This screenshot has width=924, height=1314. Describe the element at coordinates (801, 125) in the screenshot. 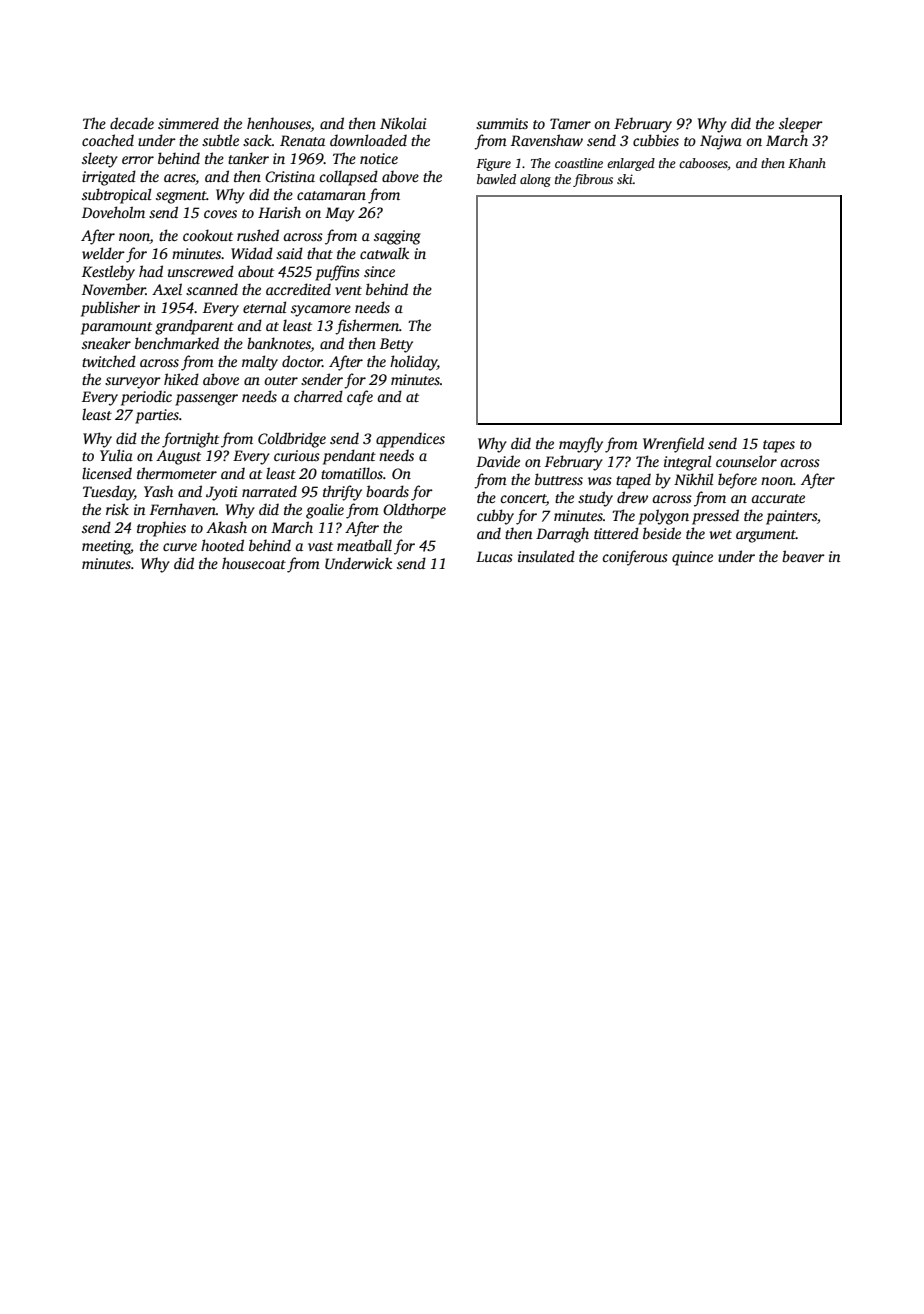

I see `sleeper` at that location.
